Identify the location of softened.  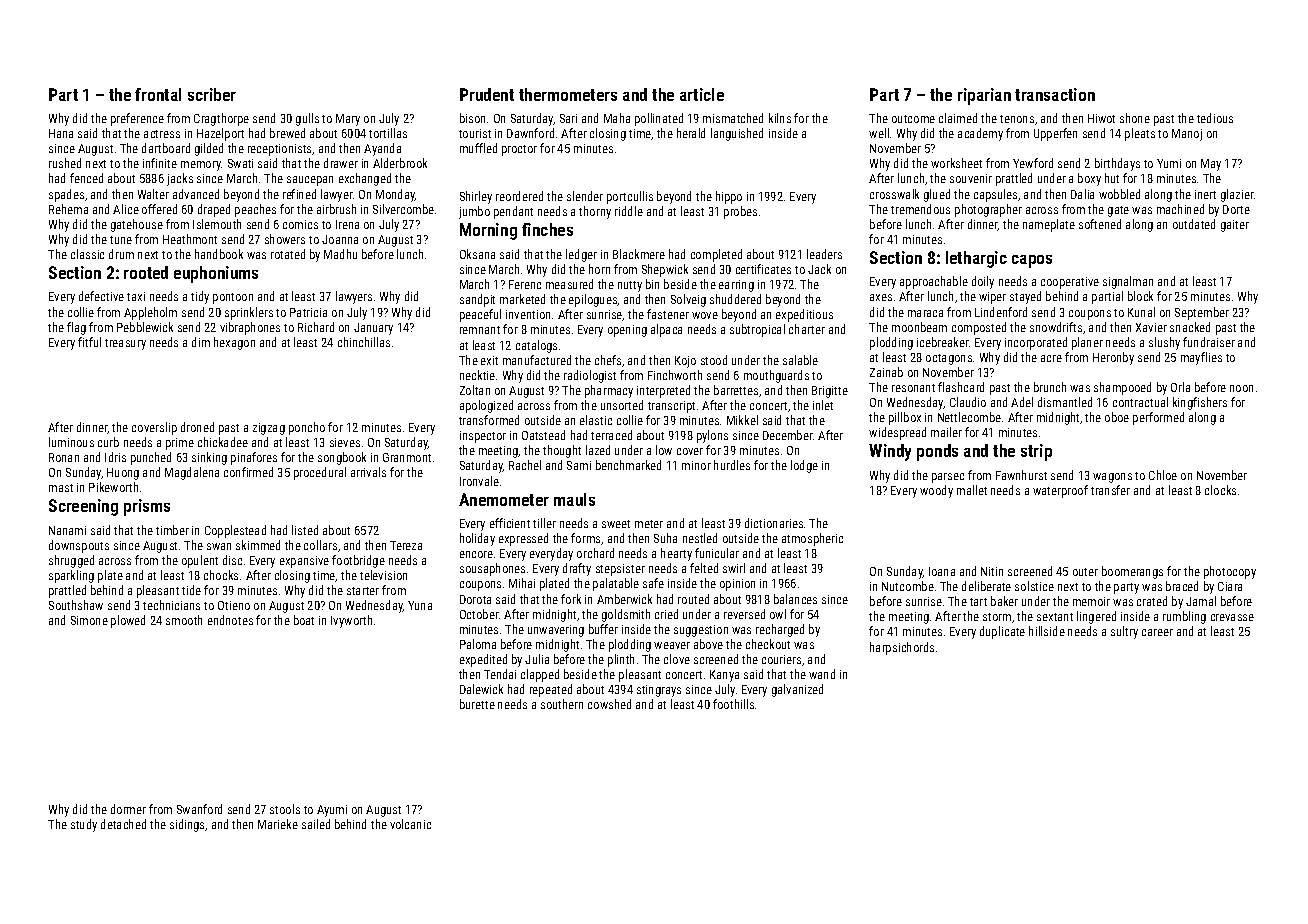
(1100, 224).
